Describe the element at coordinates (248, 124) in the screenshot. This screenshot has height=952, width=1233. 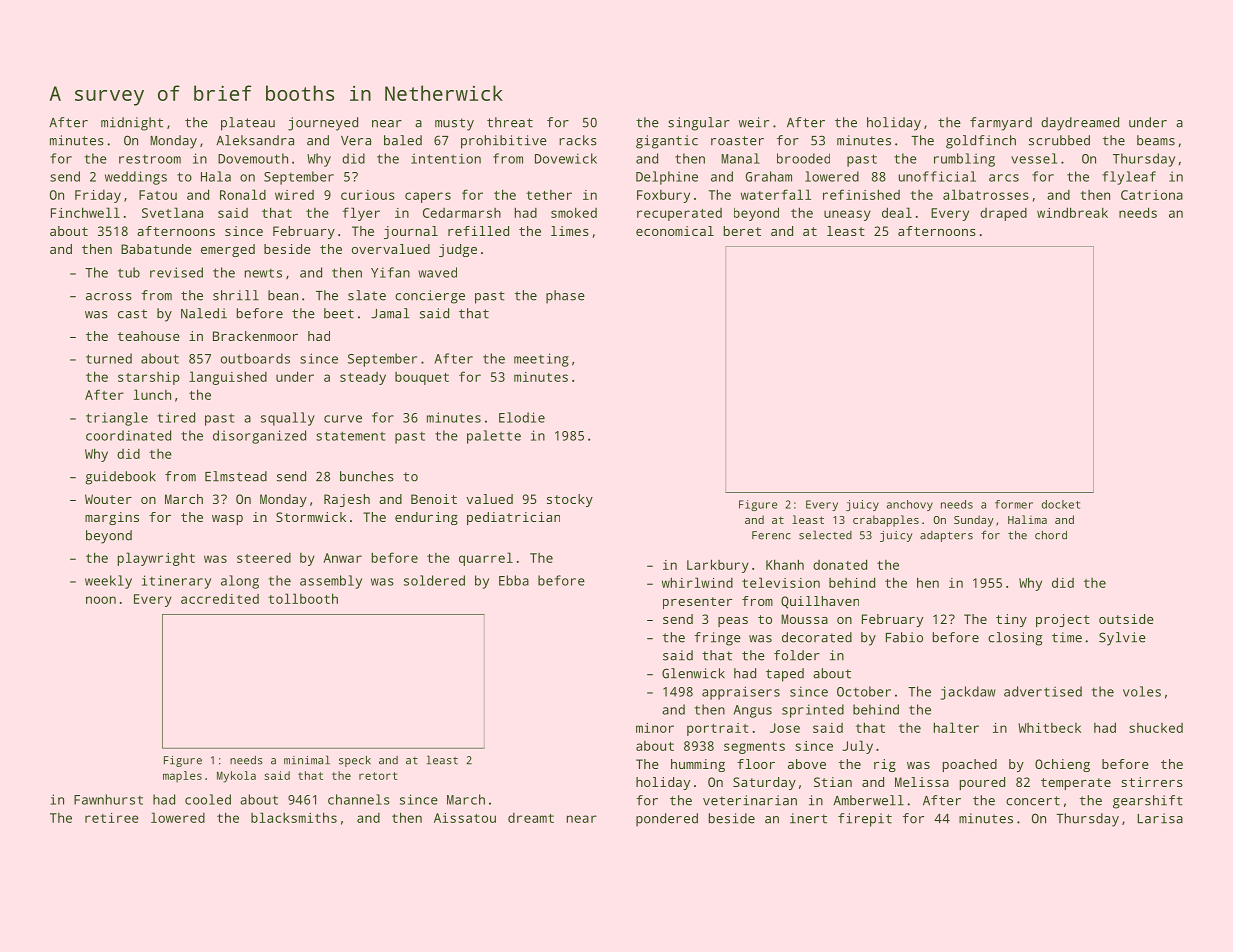
I see `plateau` at that location.
